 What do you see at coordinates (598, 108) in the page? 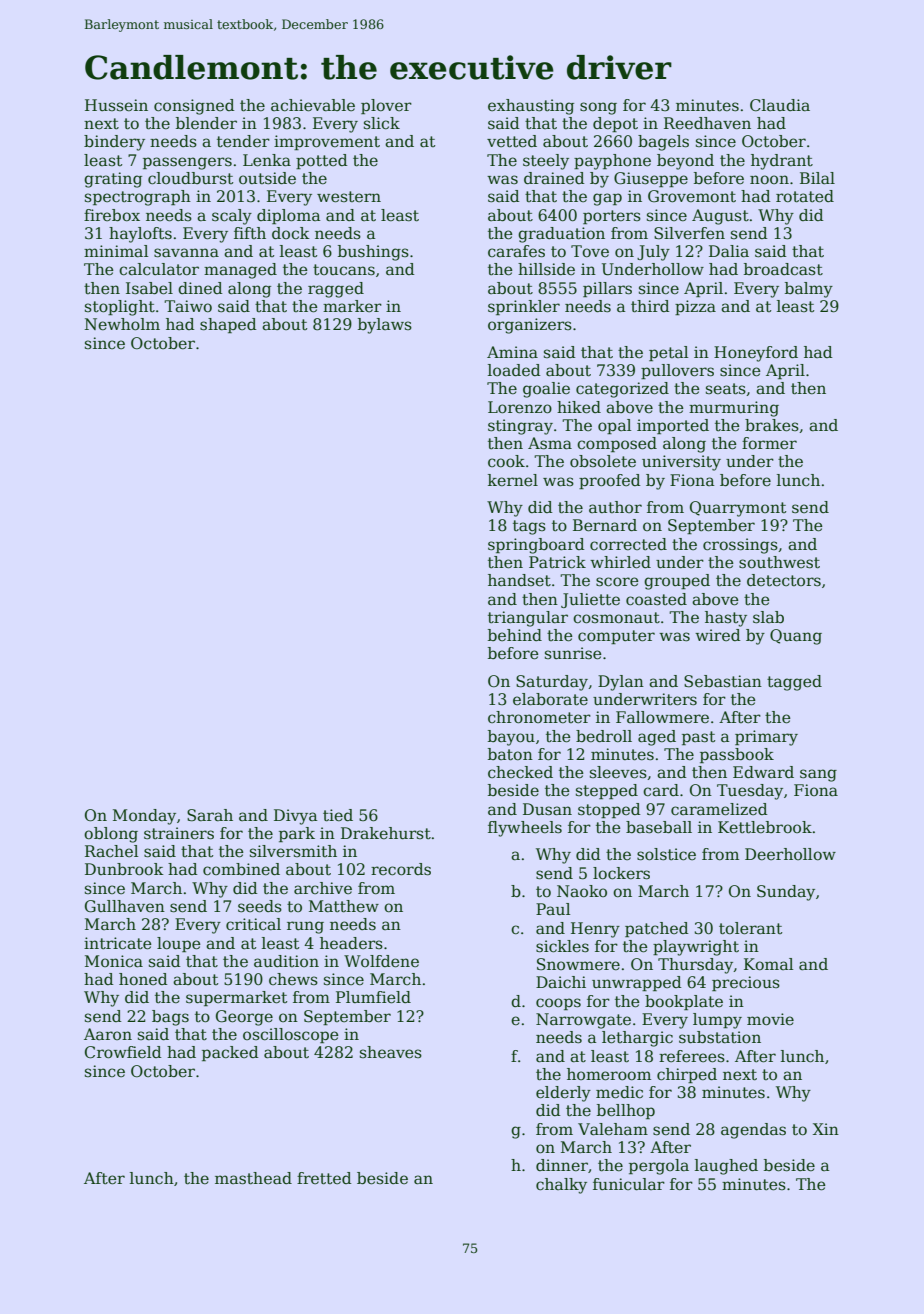
I see `song` at bounding box center [598, 108].
